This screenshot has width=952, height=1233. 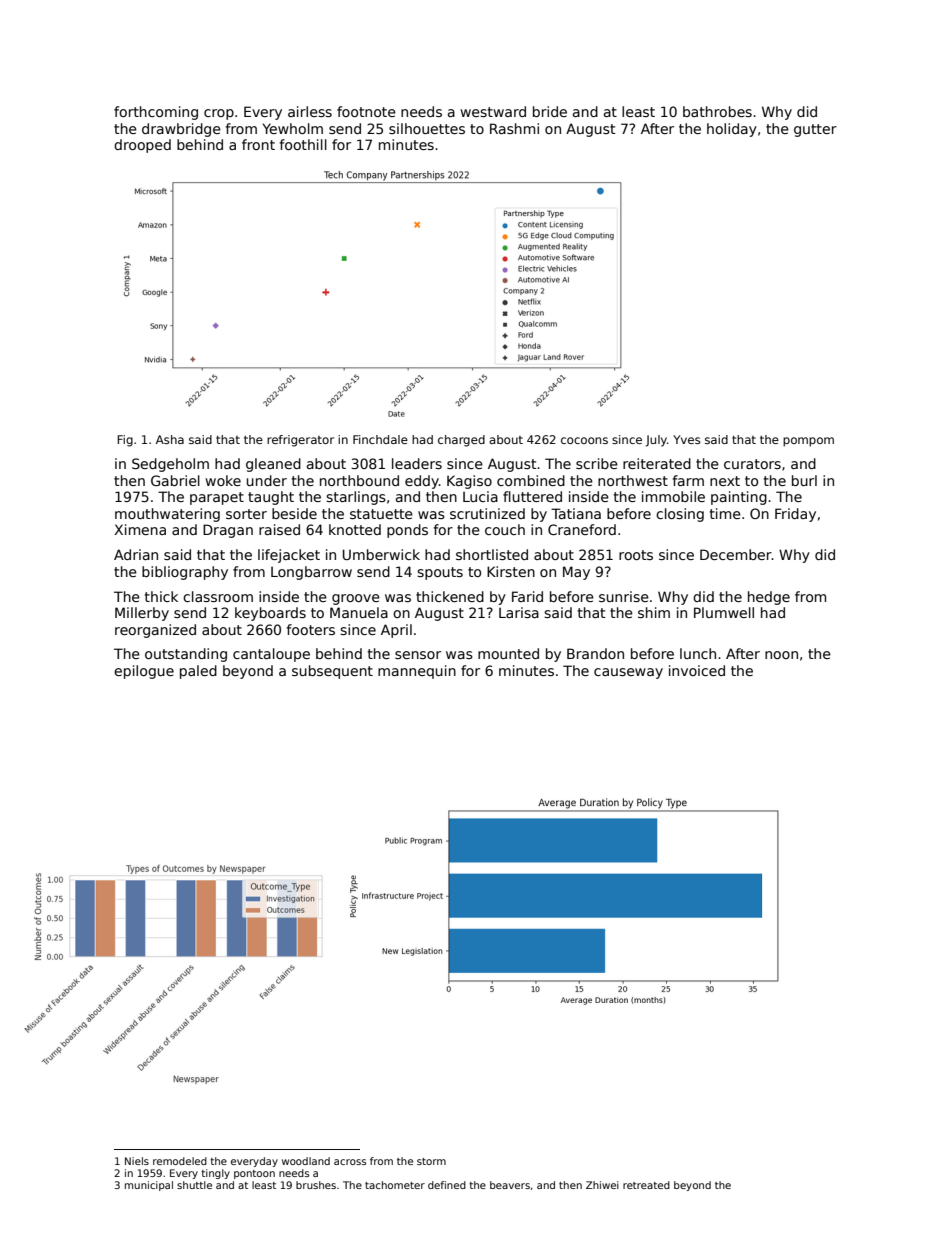 What do you see at coordinates (149, 1186) in the screenshot?
I see `municipal` at bounding box center [149, 1186].
